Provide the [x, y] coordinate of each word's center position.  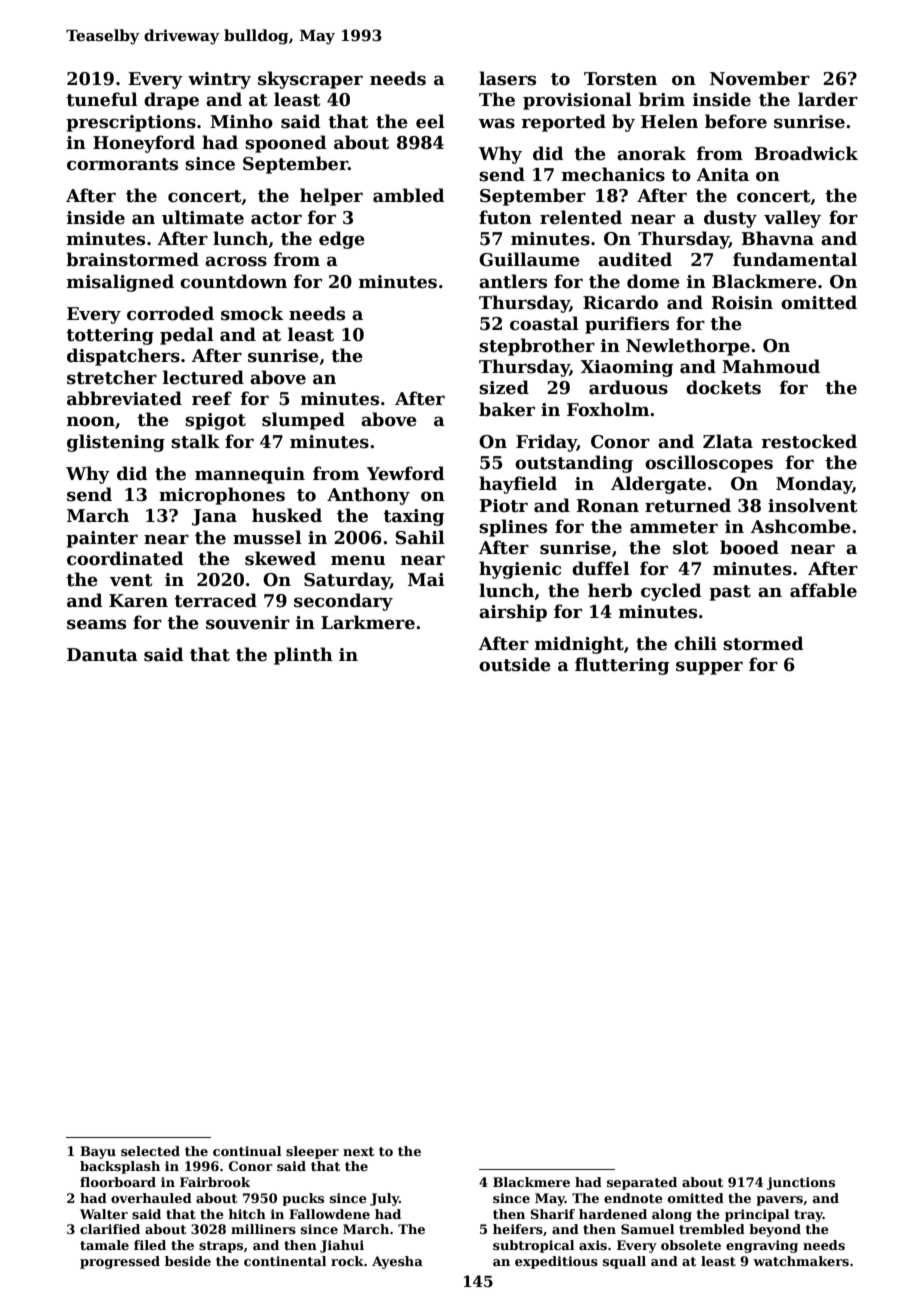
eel [430, 121]
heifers [518, 1229]
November [760, 78]
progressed [120, 1262]
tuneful [102, 99]
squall [624, 1262]
